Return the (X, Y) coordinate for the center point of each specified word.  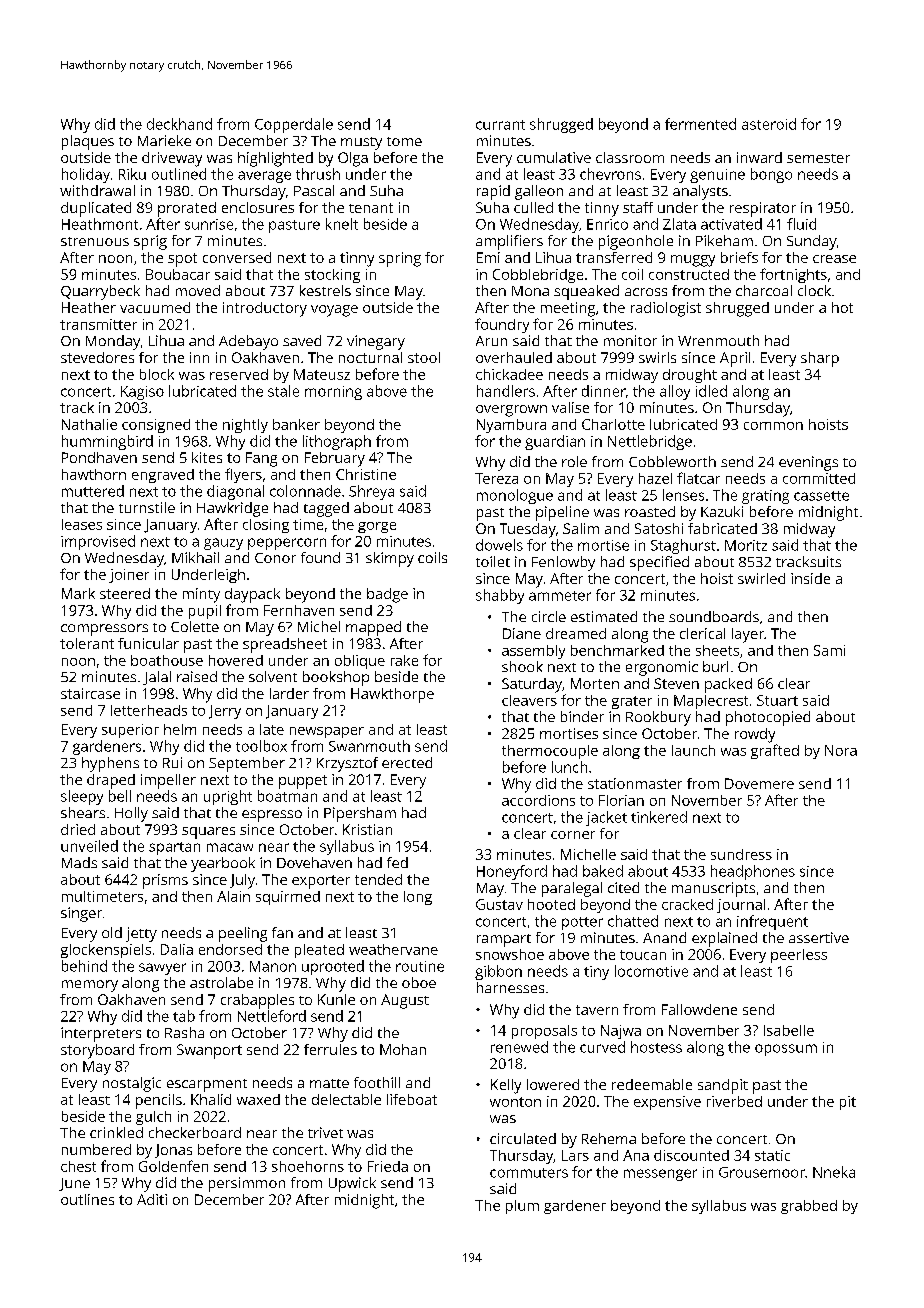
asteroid (769, 124)
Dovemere (759, 783)
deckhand (179, 124)
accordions (538, 800)
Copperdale (294, 125)
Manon (273, 966)
